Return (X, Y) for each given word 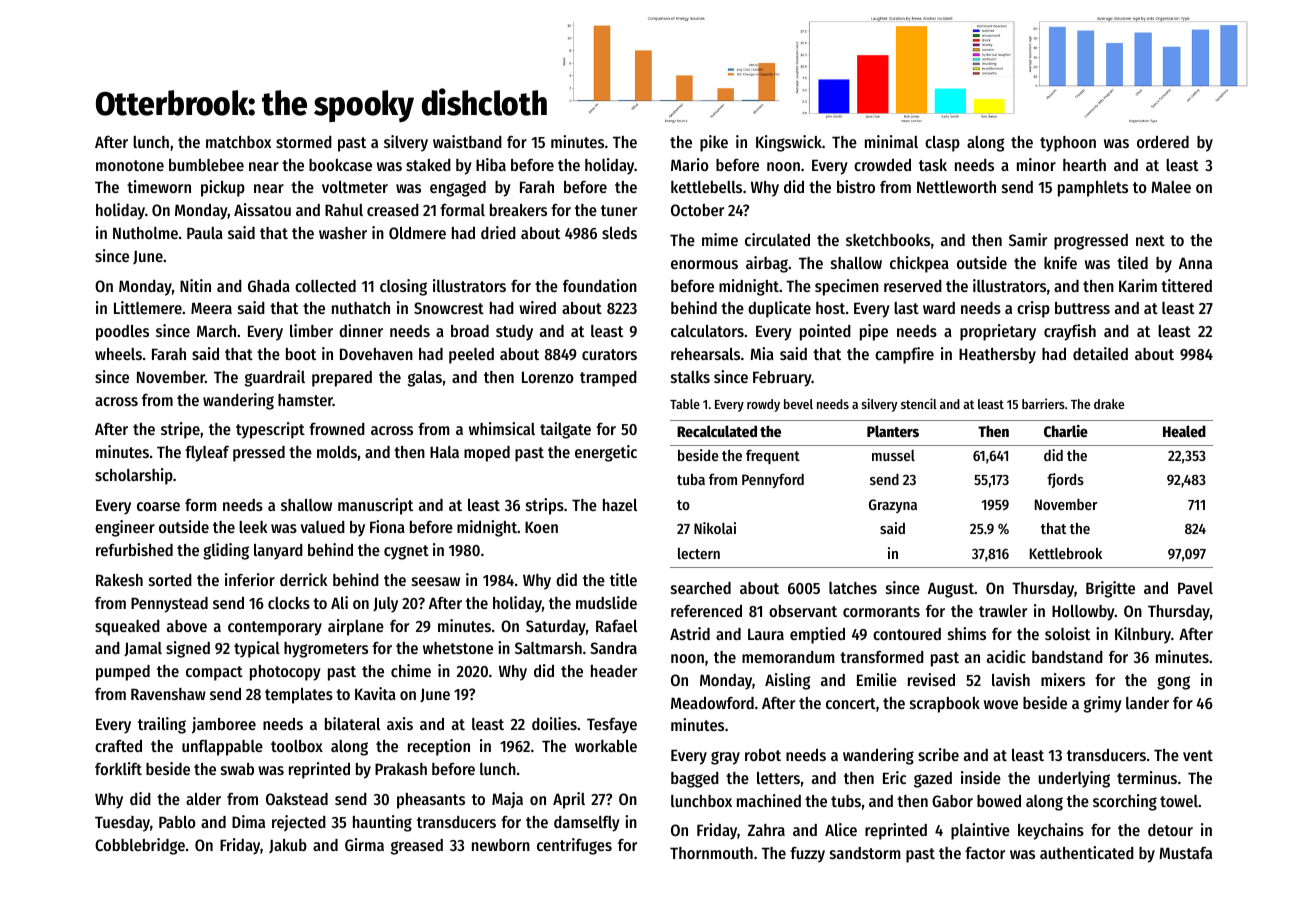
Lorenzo (548, 377)
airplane (356, 627)
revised (931, 679)
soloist (1067, 633)
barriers (1043, 403)
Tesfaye (612, 726)
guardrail (275, 378)
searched (701, 588)
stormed (304, 142)
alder (203, 799)
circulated (777, 239)
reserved (913, 286)
